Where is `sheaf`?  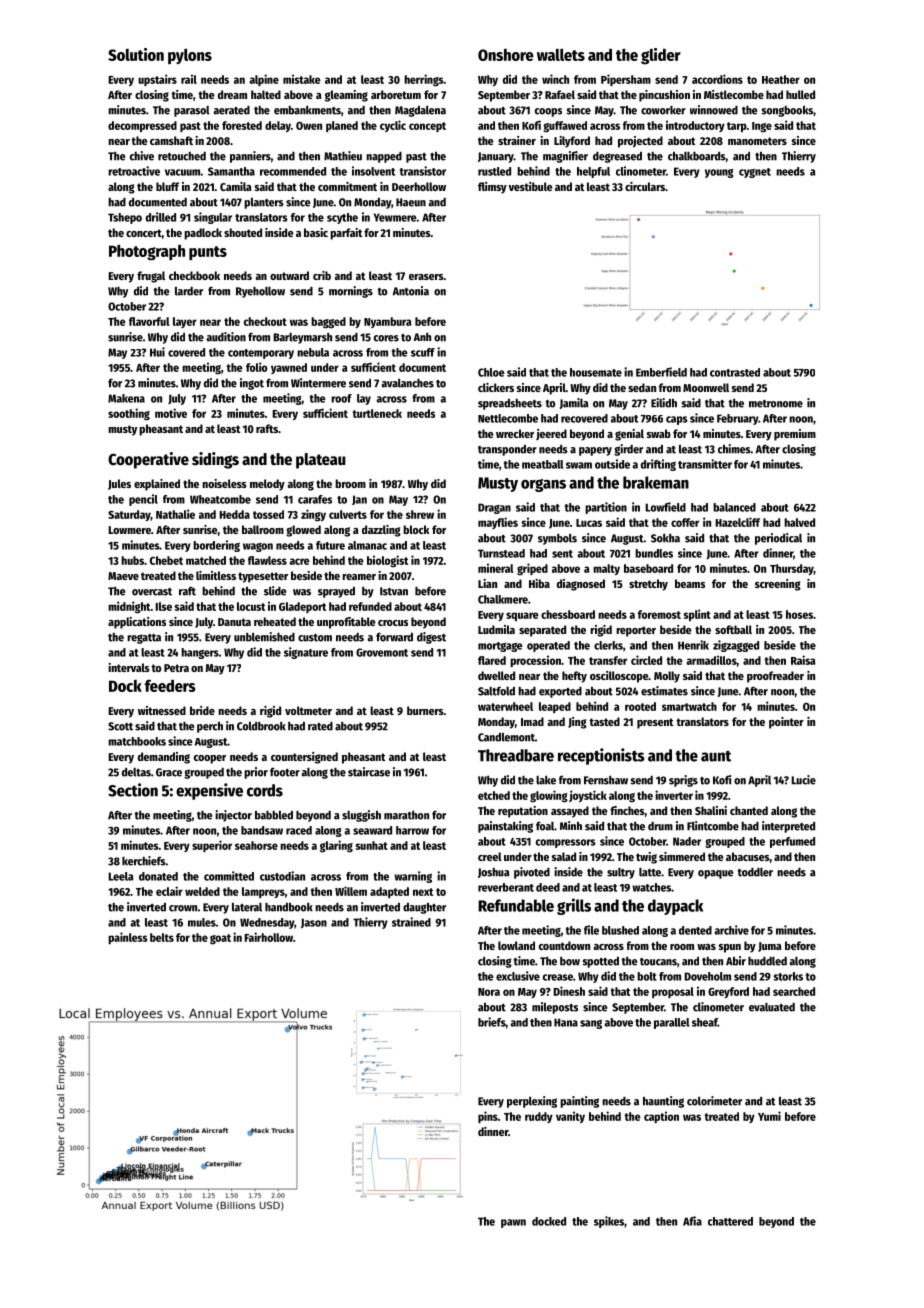
sheaf is located at coordinates (705, 1022).
